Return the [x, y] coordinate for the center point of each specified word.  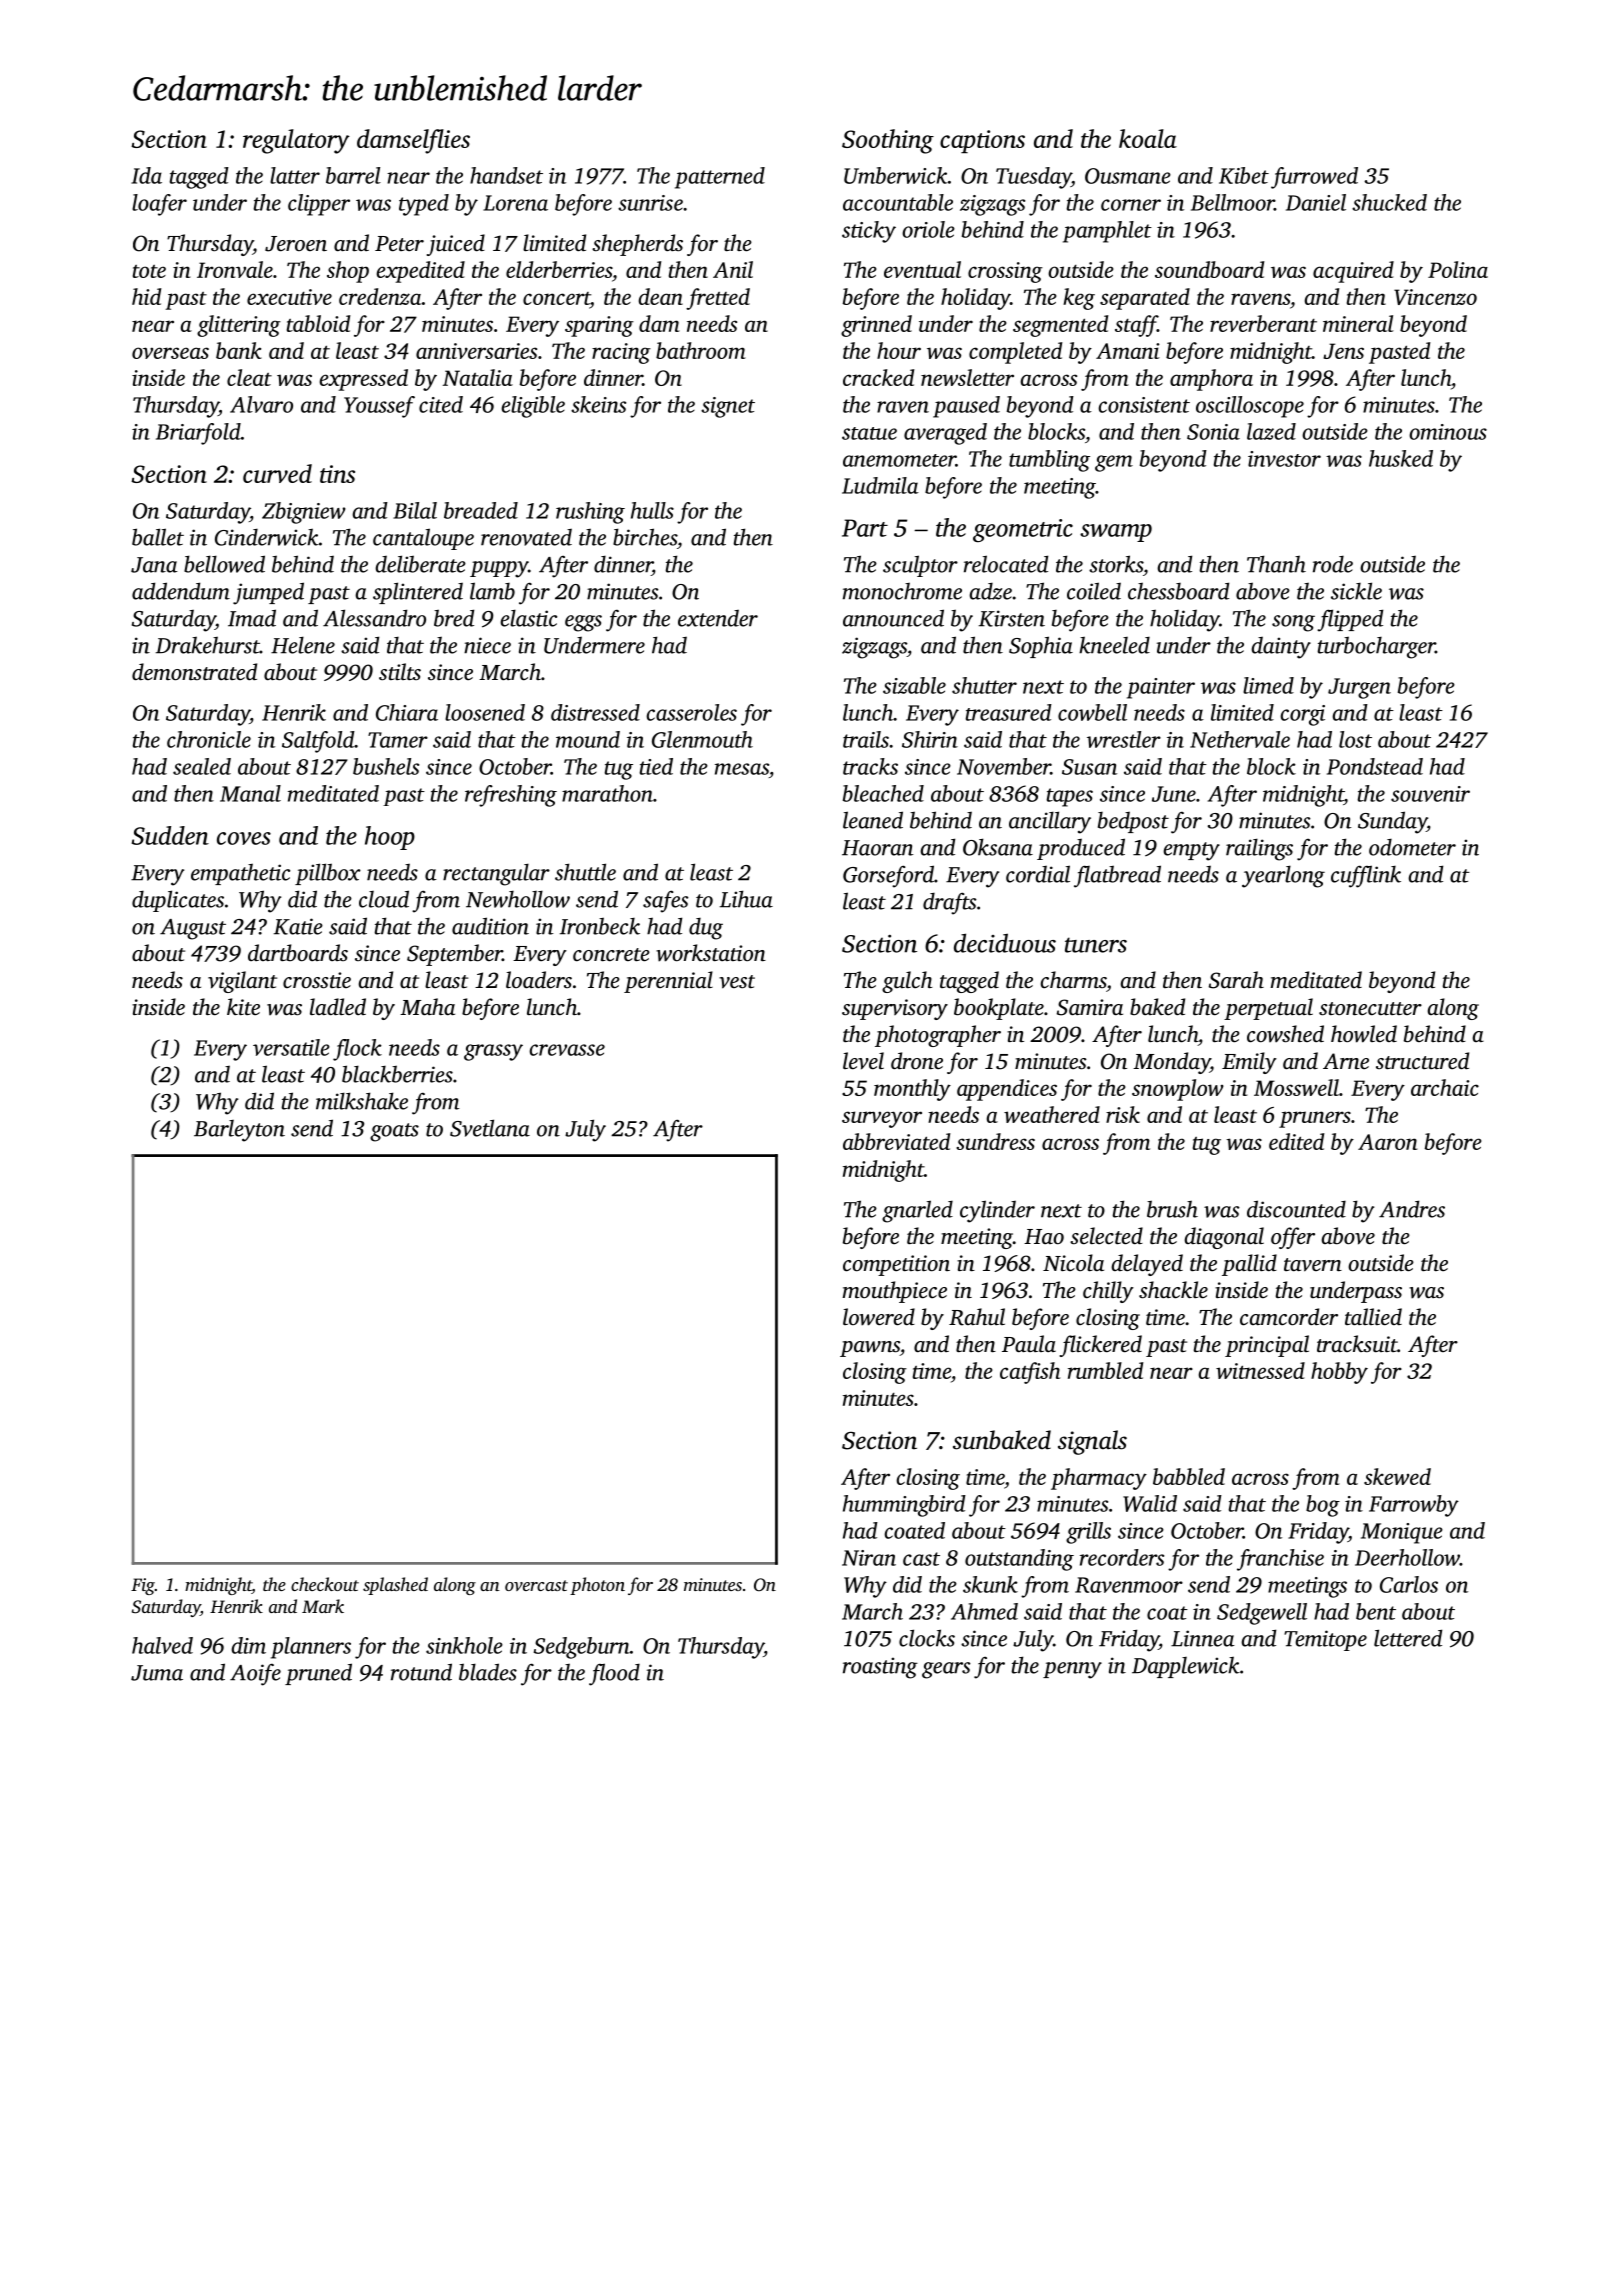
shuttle [585, 872]
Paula [1029, 1343]
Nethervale [1240, 739]
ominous [1448, 432]
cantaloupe [423, 539]
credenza [380, 296]
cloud [384, 899]
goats [394, 1132]
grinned [876, 326]
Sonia [1213, 432]
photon [597, 1586]
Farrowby [1414, 1506]
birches [645, 537]
